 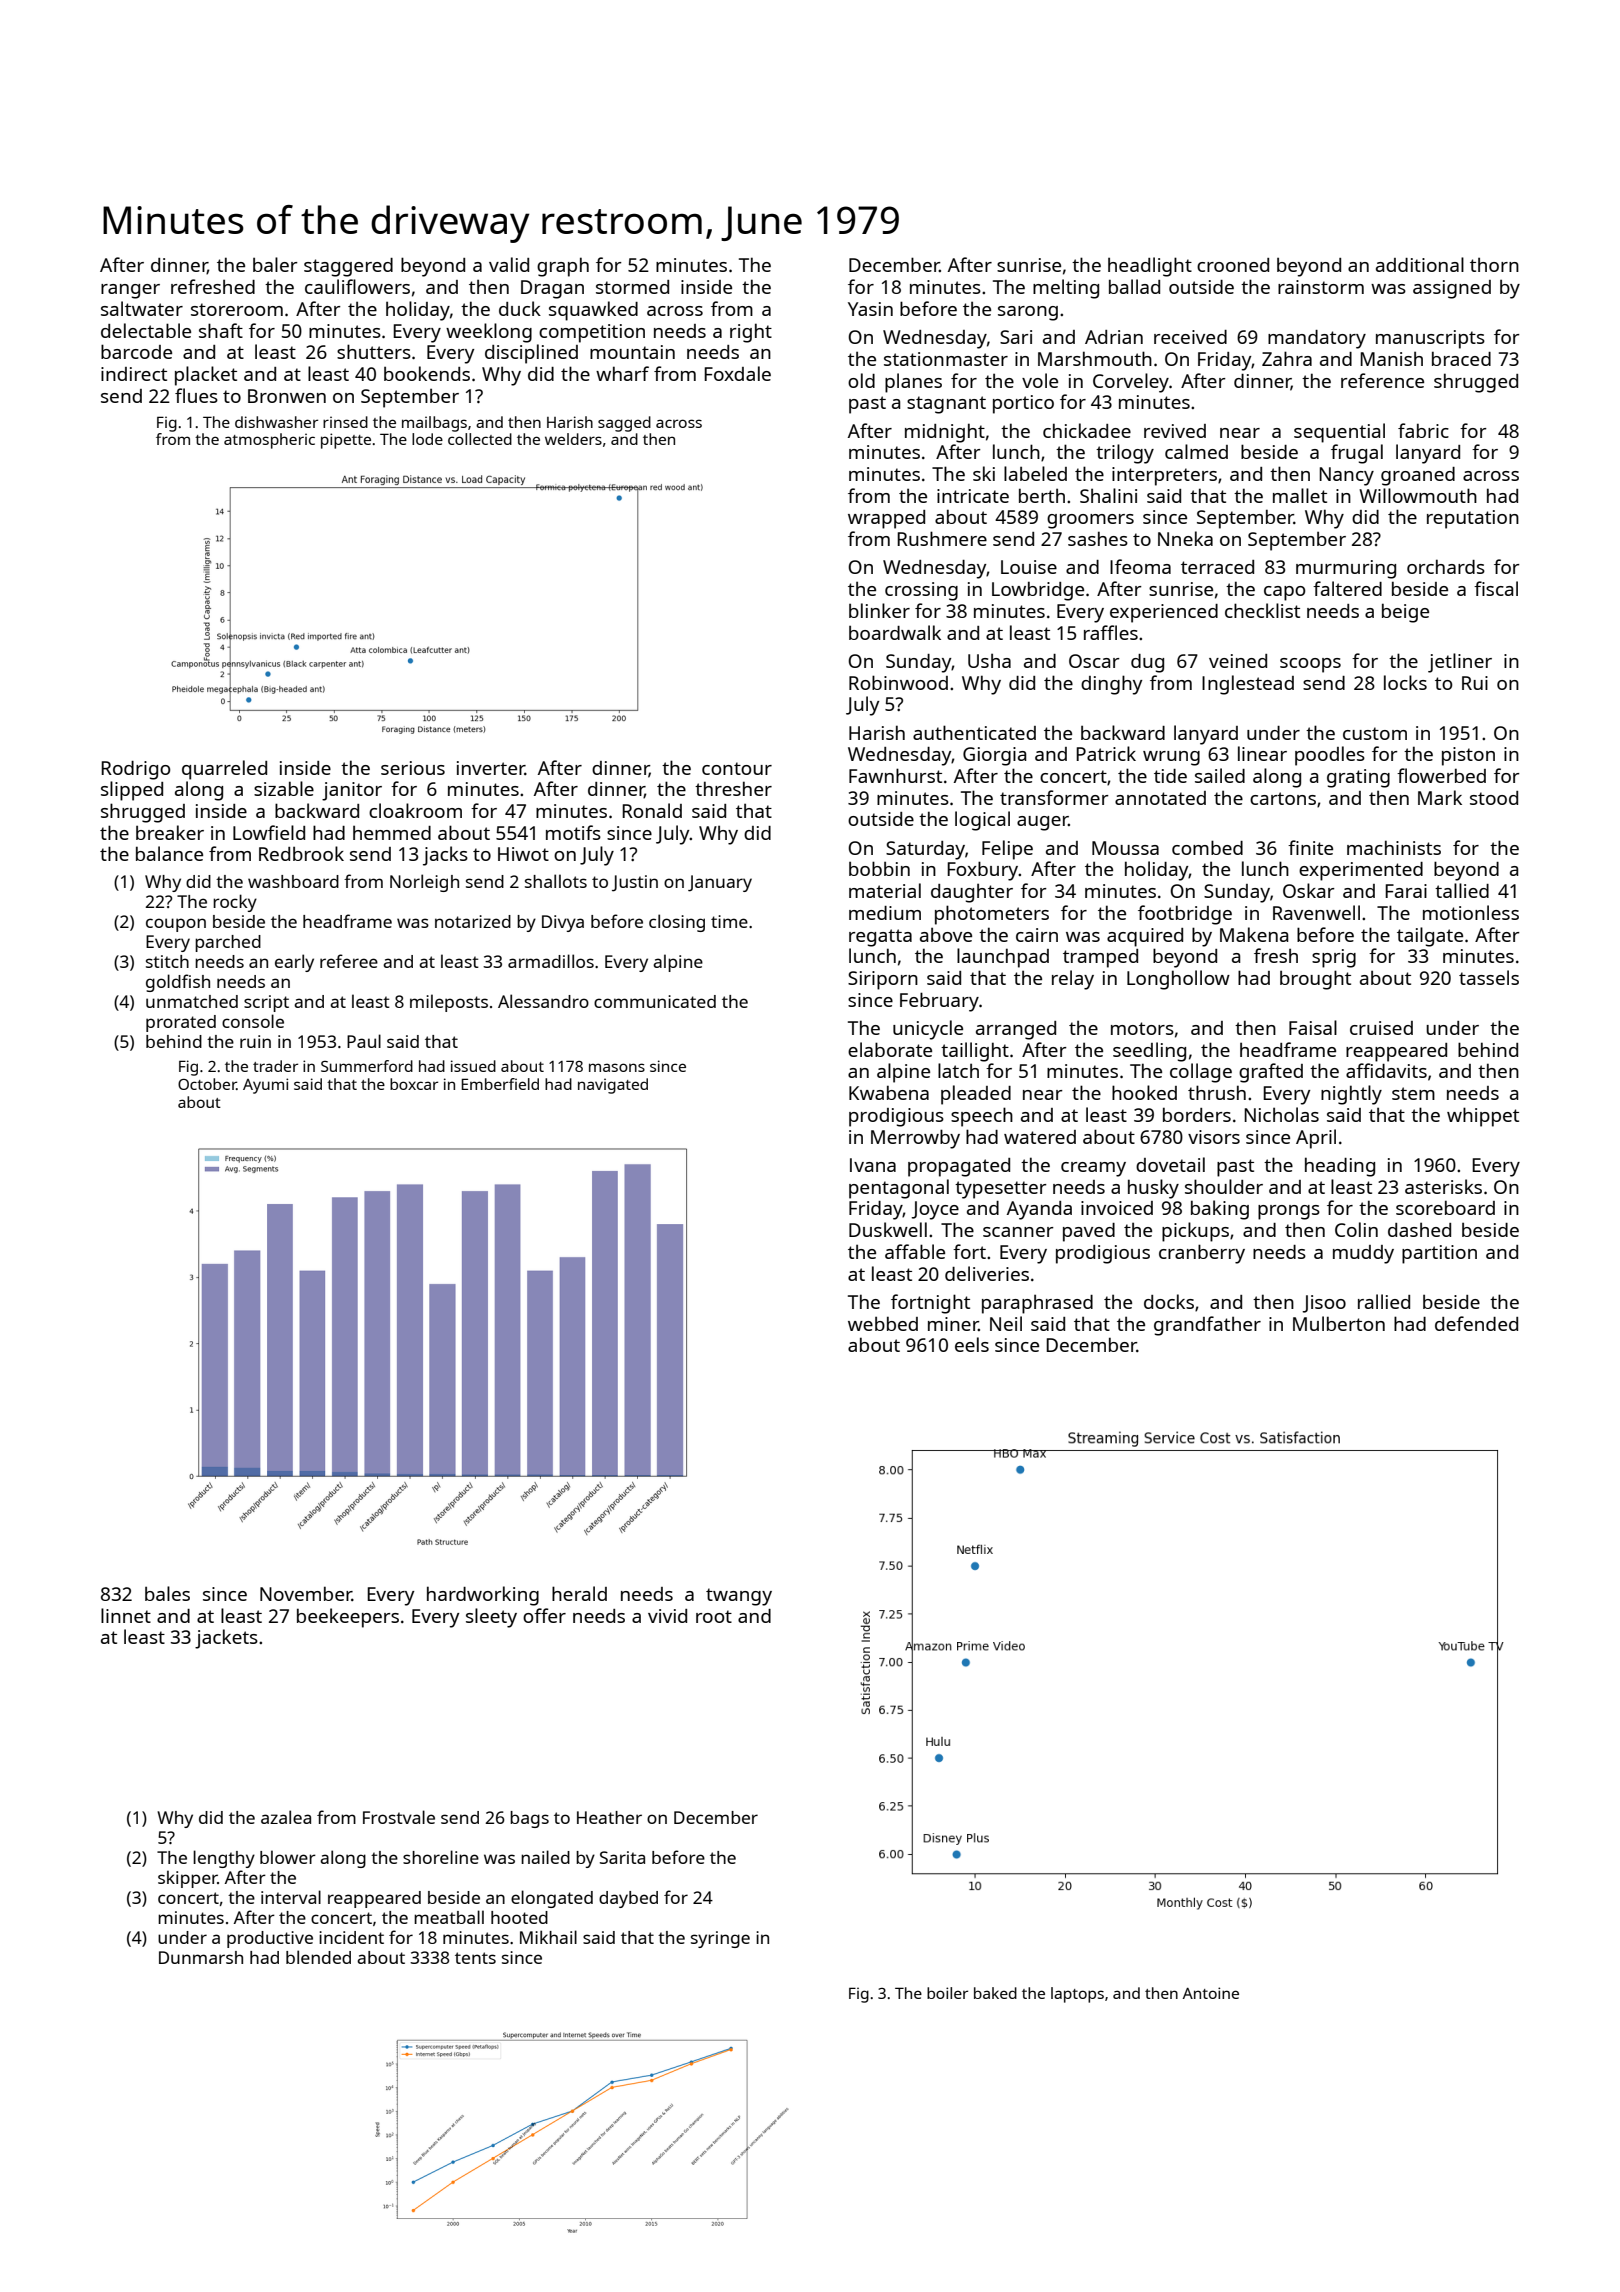 I want to click on linnet, so click(x=126, y=1615).
